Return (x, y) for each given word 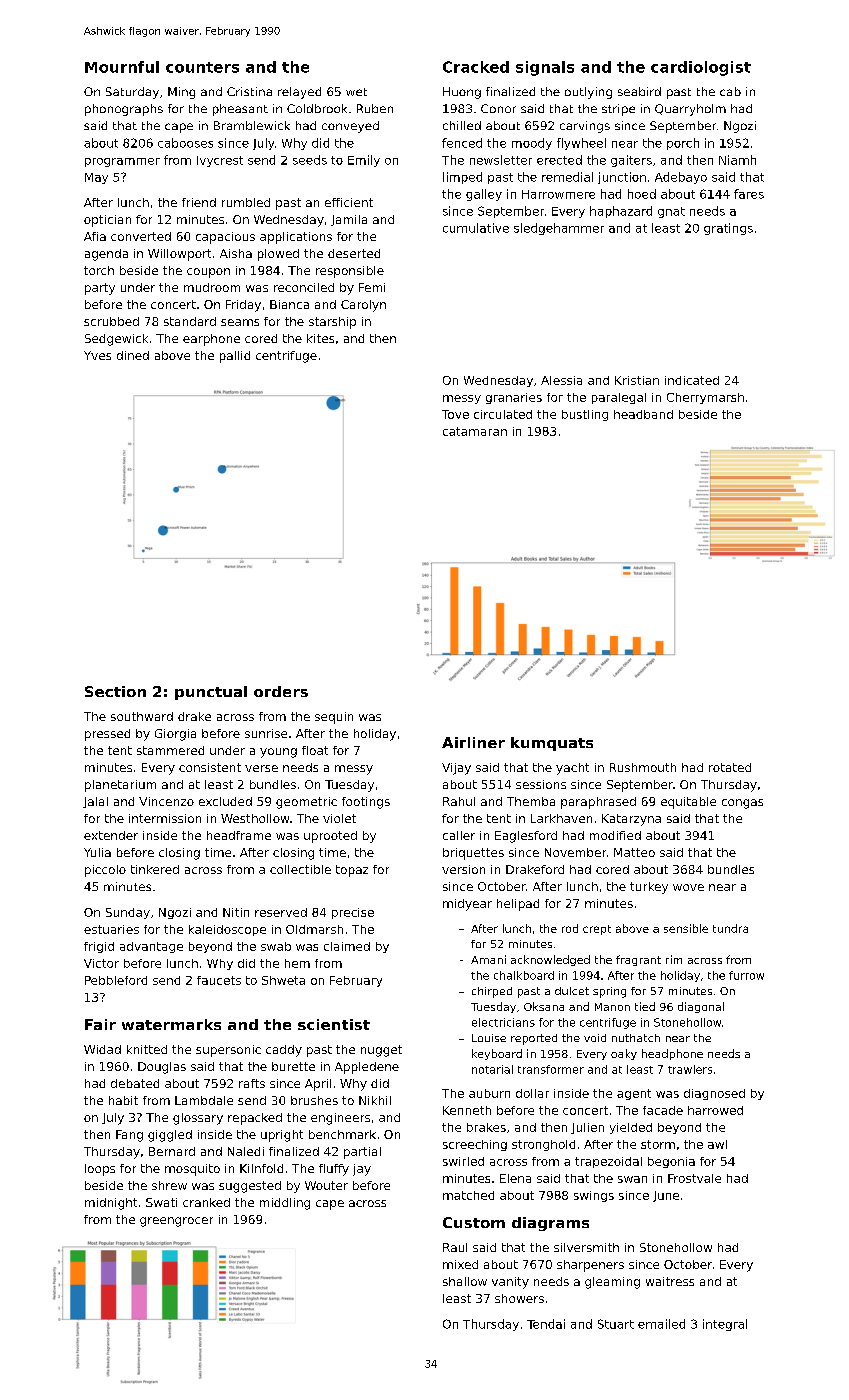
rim (674, 959)
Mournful (122, 67)
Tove (455, 414)
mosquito (192, 1170)
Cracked (476, 67)
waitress (670, 1281)
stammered (170, 750)
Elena (515, 1178)
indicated (692, 380)
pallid (235, 357)
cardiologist (701, 68)
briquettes (473, 854)
